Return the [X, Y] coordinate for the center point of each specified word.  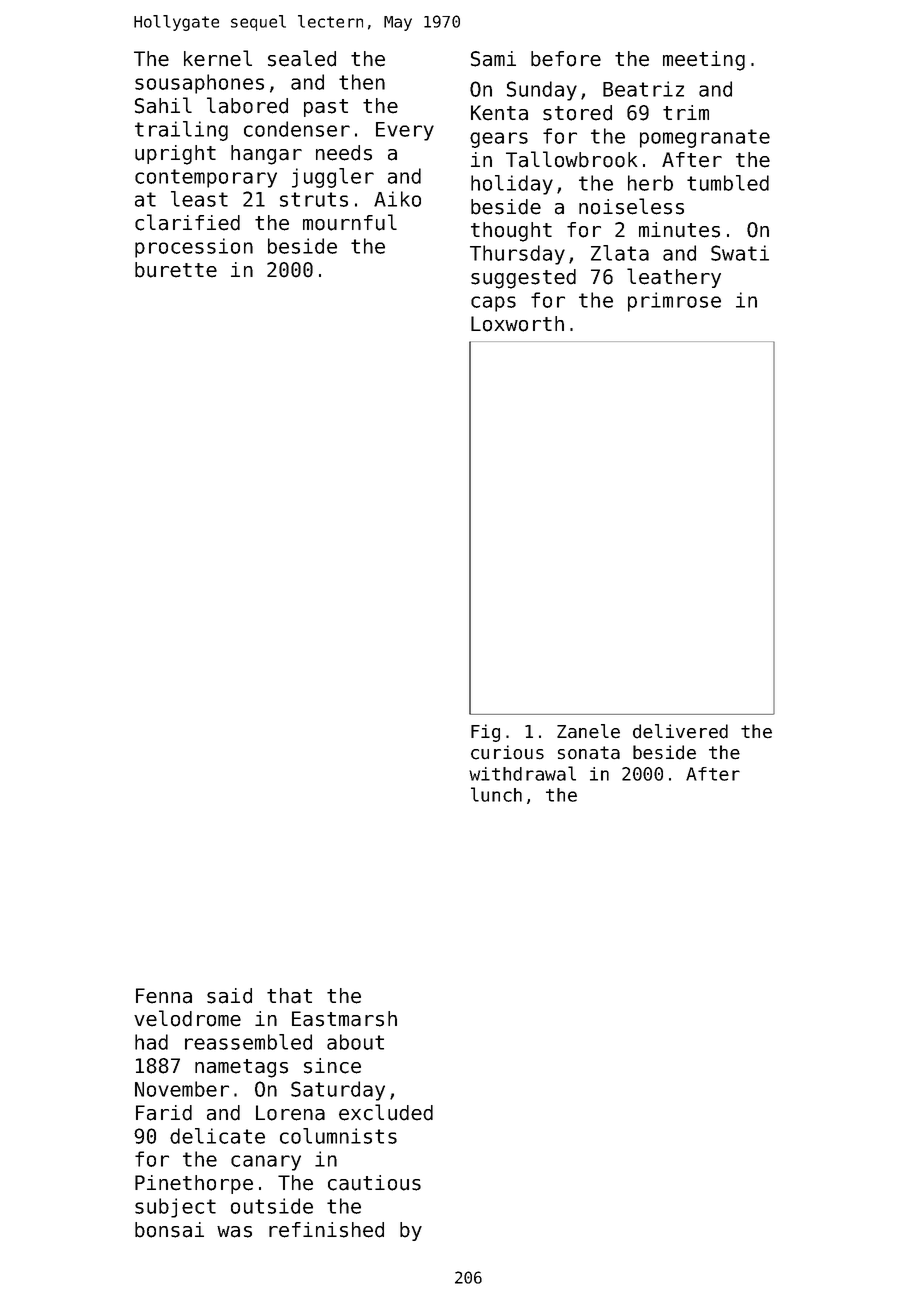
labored [247, 105]
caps [493, 304]
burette [176, 270]
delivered [680, 731]
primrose [674, 302]
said [229, 996]
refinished [326, 1230]
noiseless [631, 206]
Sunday [542, 91]
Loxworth [517, 324]
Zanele [588, 731]
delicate [217, 1136]
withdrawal [522, 773]
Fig [485, 733]
